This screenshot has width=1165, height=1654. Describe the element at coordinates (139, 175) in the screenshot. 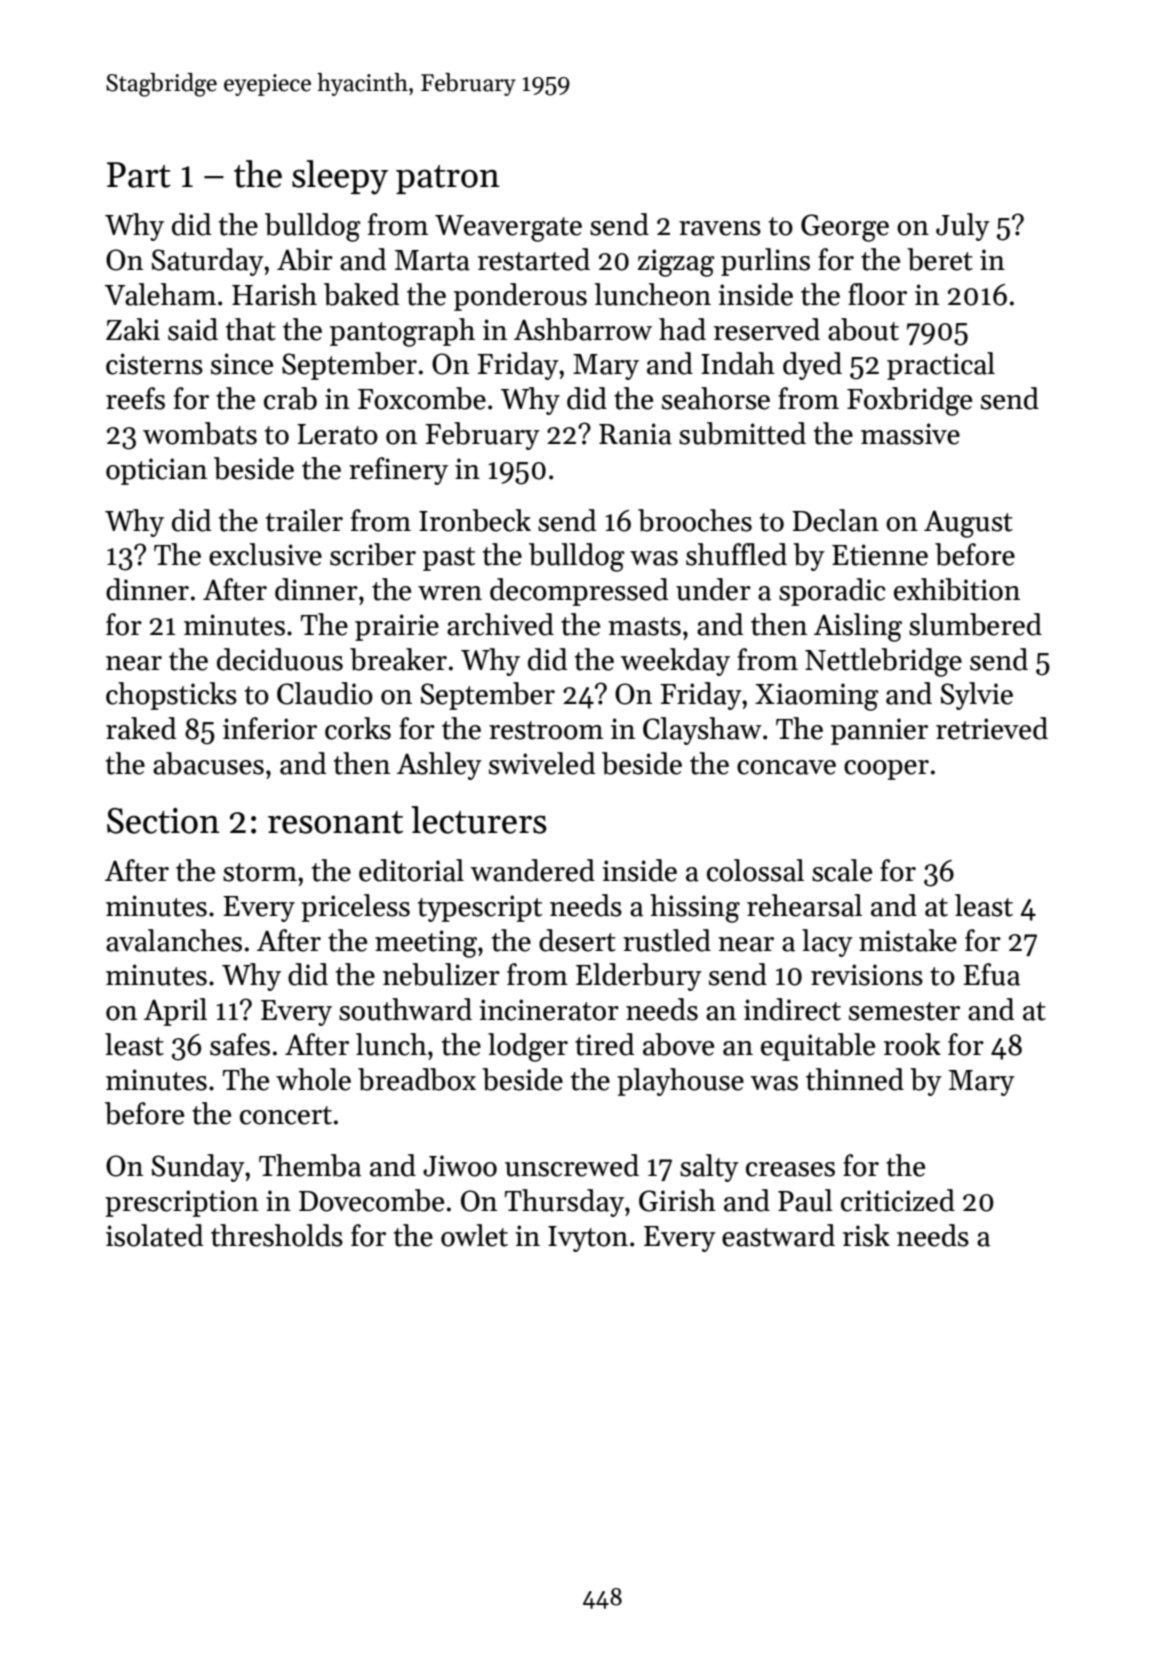

I see `Part` at that location.
